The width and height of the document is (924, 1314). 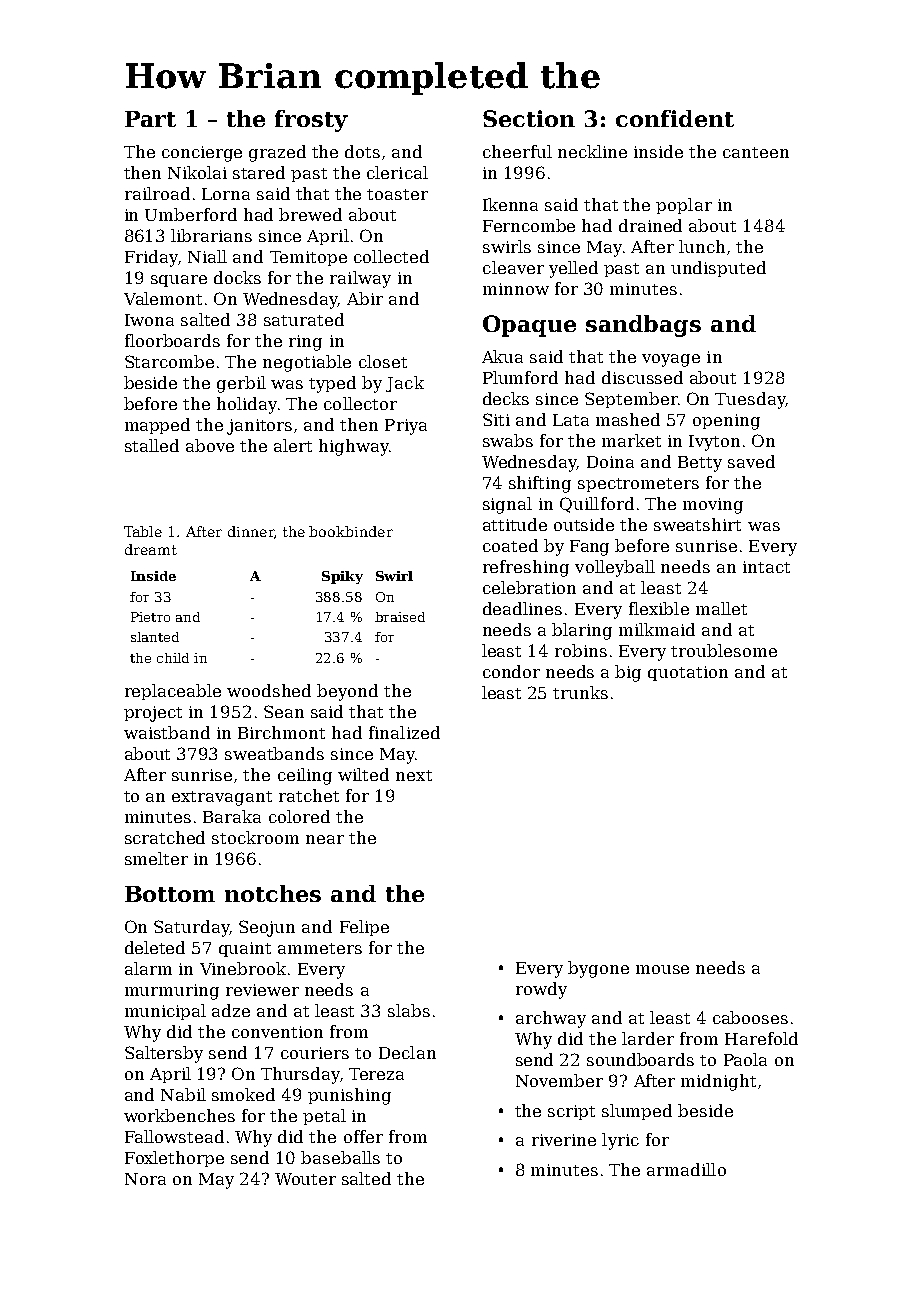 What do you see at coordinates (324, 1117) in the document?
I see `petal` at bounding box center [324, 1117].
